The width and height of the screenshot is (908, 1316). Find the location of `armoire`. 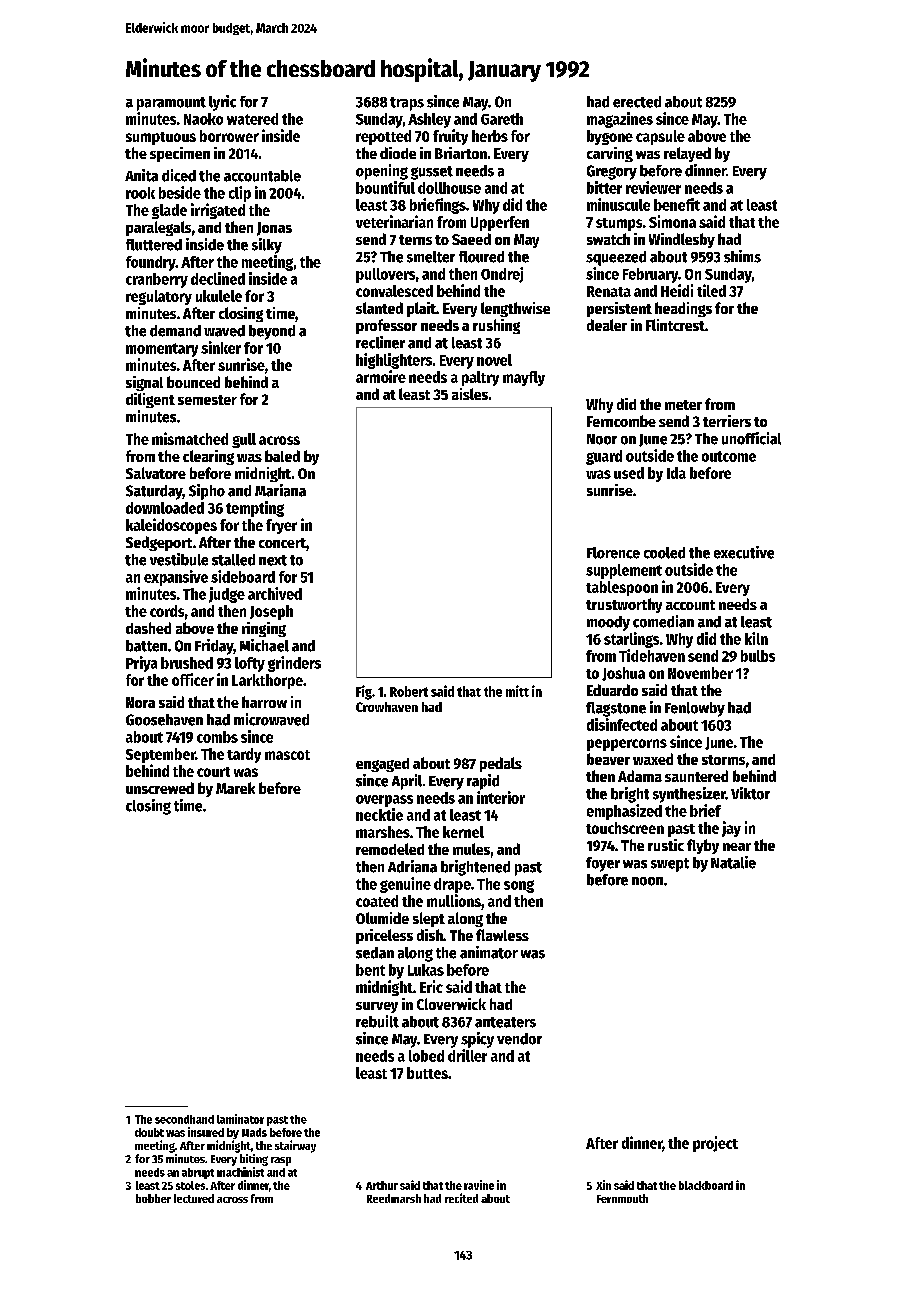

armoire is located at coordinates (381, 376).
